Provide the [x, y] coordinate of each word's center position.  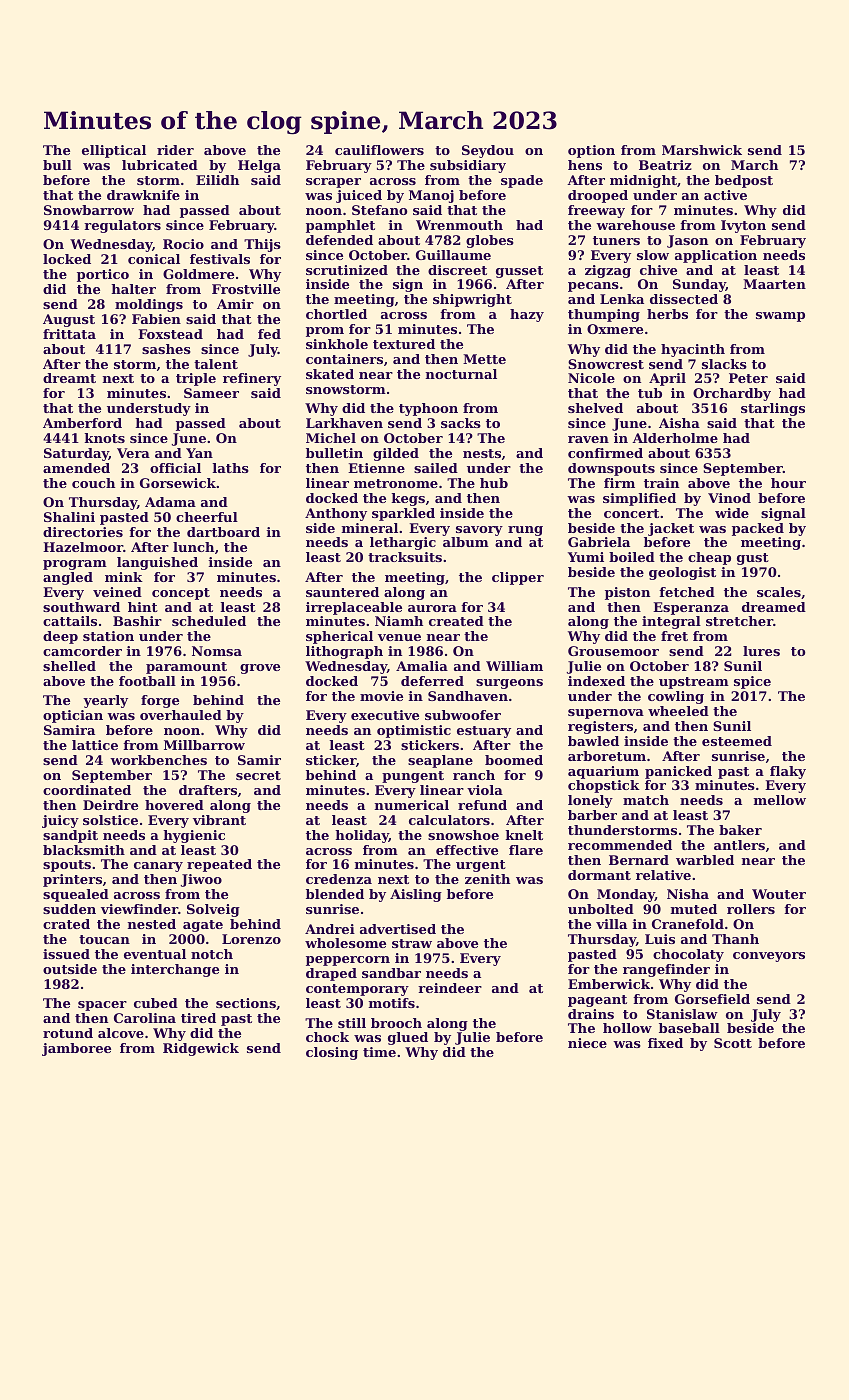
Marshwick [702, 150]
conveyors [769, 957]
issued [66, 954]
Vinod [729, 498]
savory [479, 531]
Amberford [82, 423]
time [379, 1052]
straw [412, 943]
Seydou [488, 151]
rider [175, 150]
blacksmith [84, 850]
